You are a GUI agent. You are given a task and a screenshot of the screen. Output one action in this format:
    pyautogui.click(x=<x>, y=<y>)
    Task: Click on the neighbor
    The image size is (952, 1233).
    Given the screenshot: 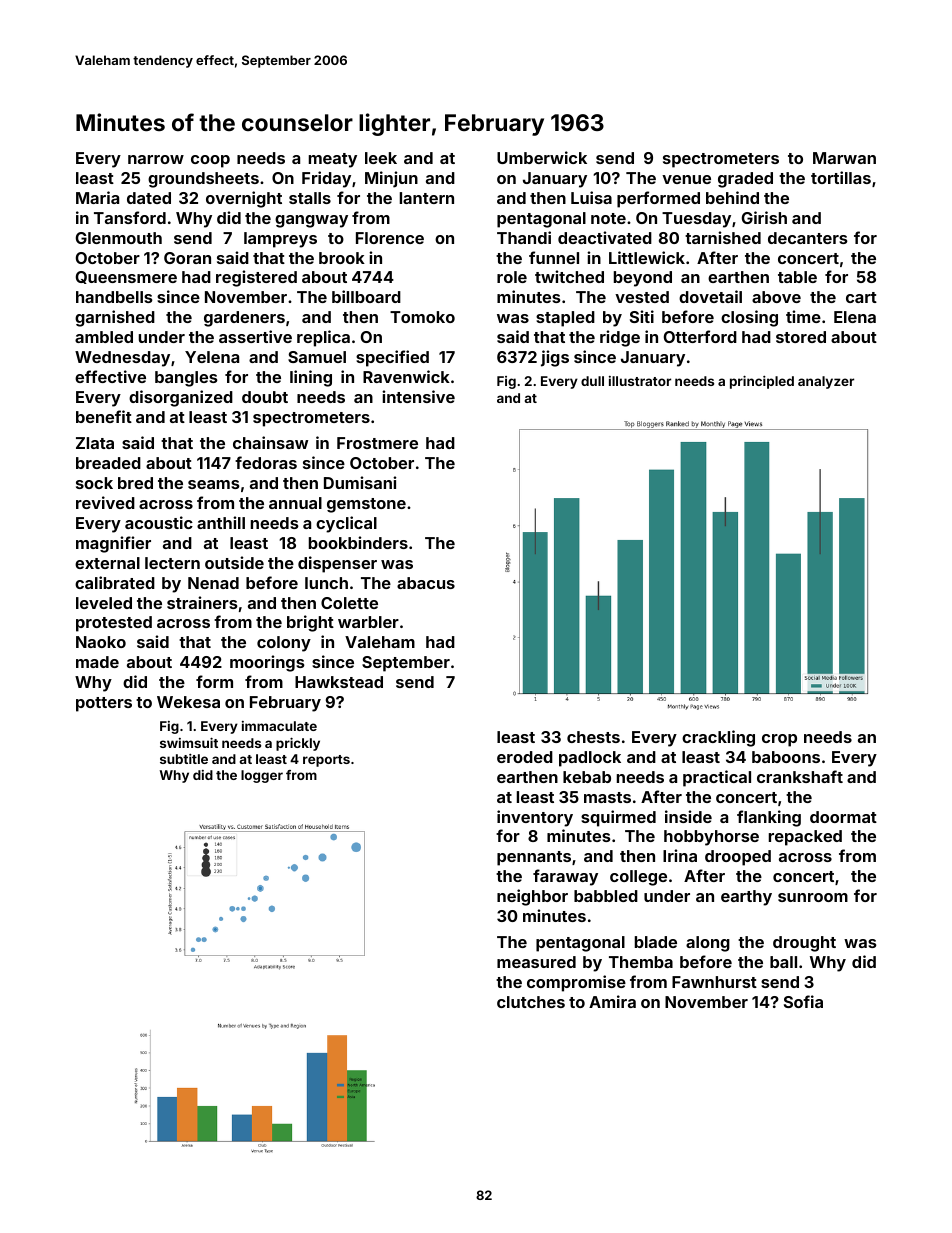 What is the action you would take?
    pyautogui.click(x=532, y=897)
